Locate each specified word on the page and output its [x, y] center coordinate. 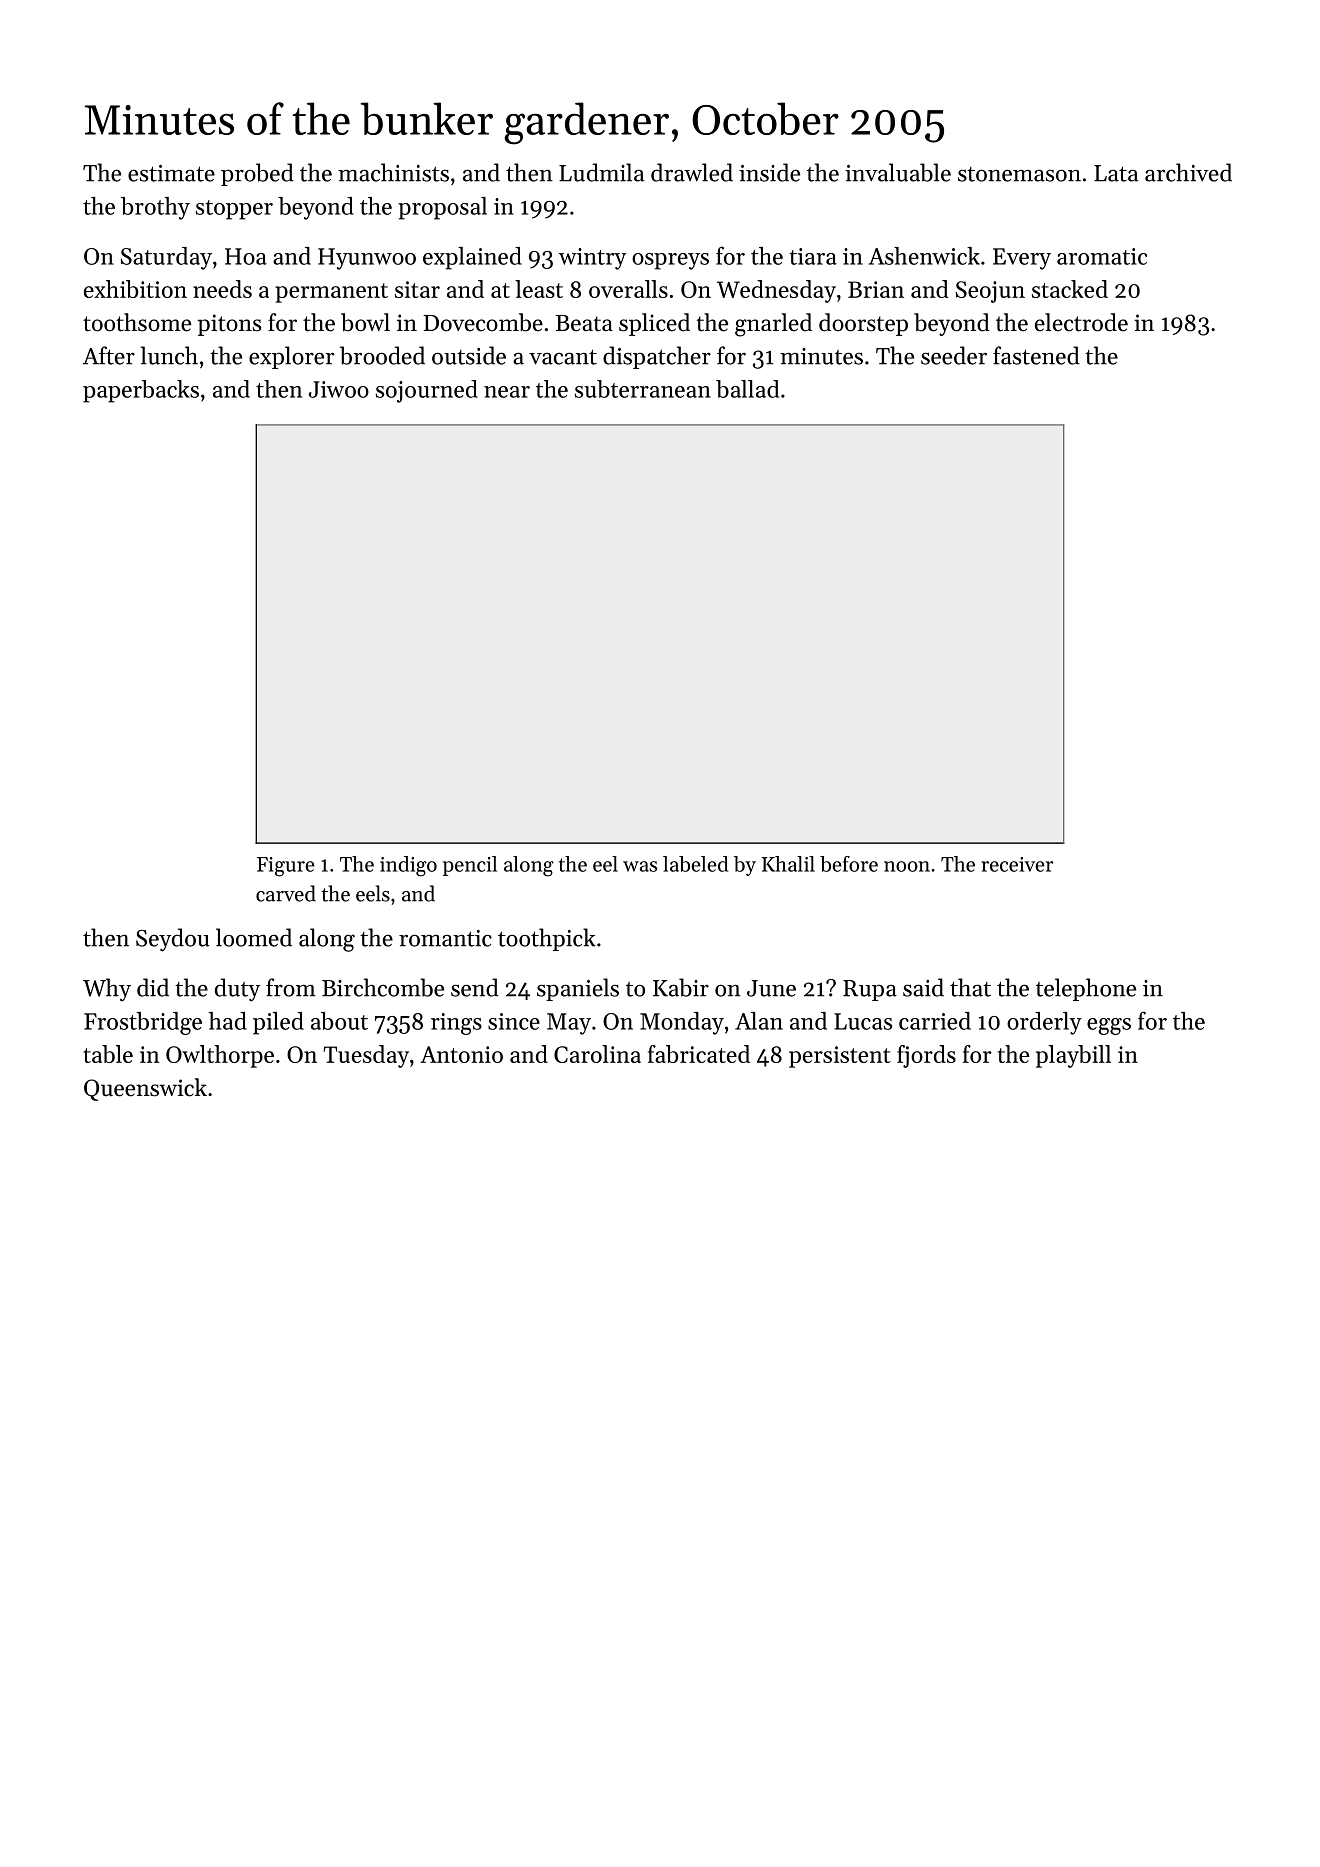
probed [257, 174]
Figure [286, 867]
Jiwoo [339, 389]
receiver [1017, 864]
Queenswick [145, 1089]
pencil [470, 866]
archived [1188, 172]
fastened [1036, 355]
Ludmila [601, 172]
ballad [747, 389]
